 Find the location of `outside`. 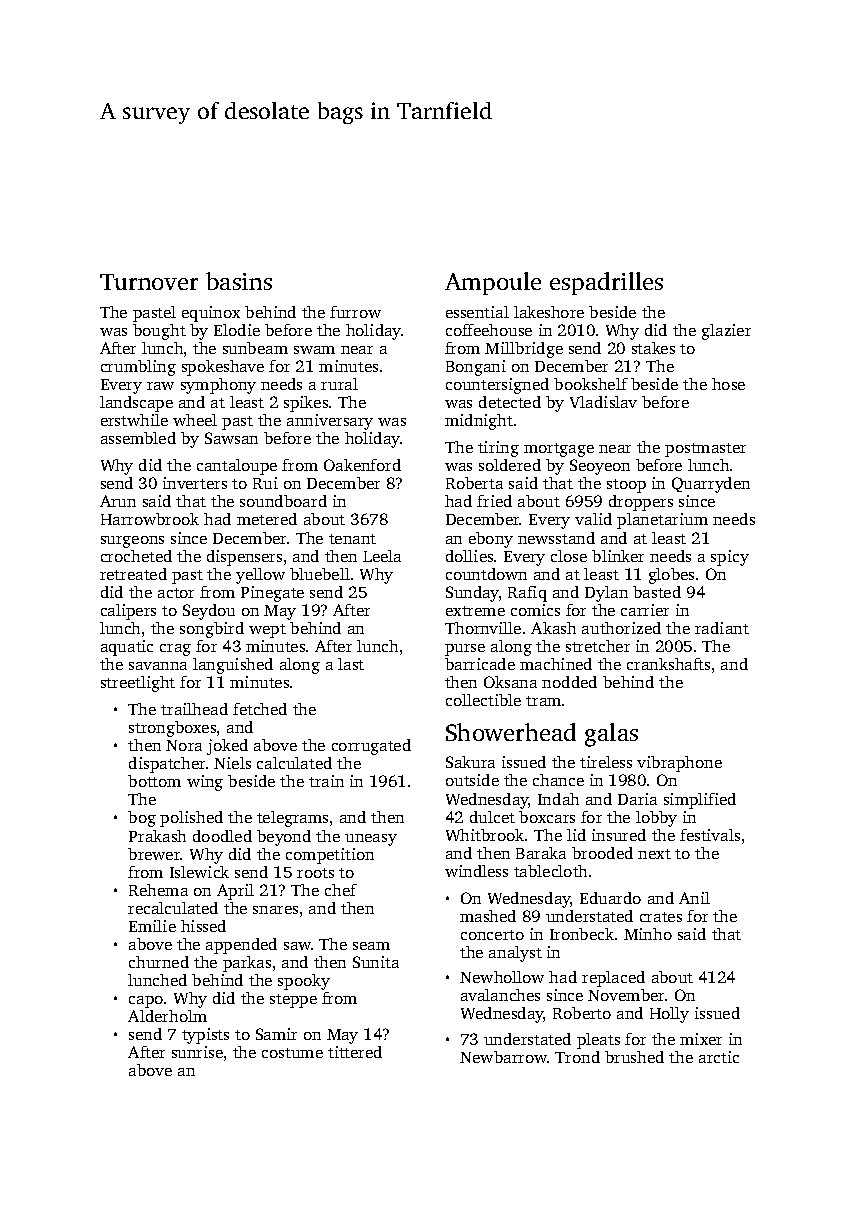

outside is located at coordinates (472, 780).
